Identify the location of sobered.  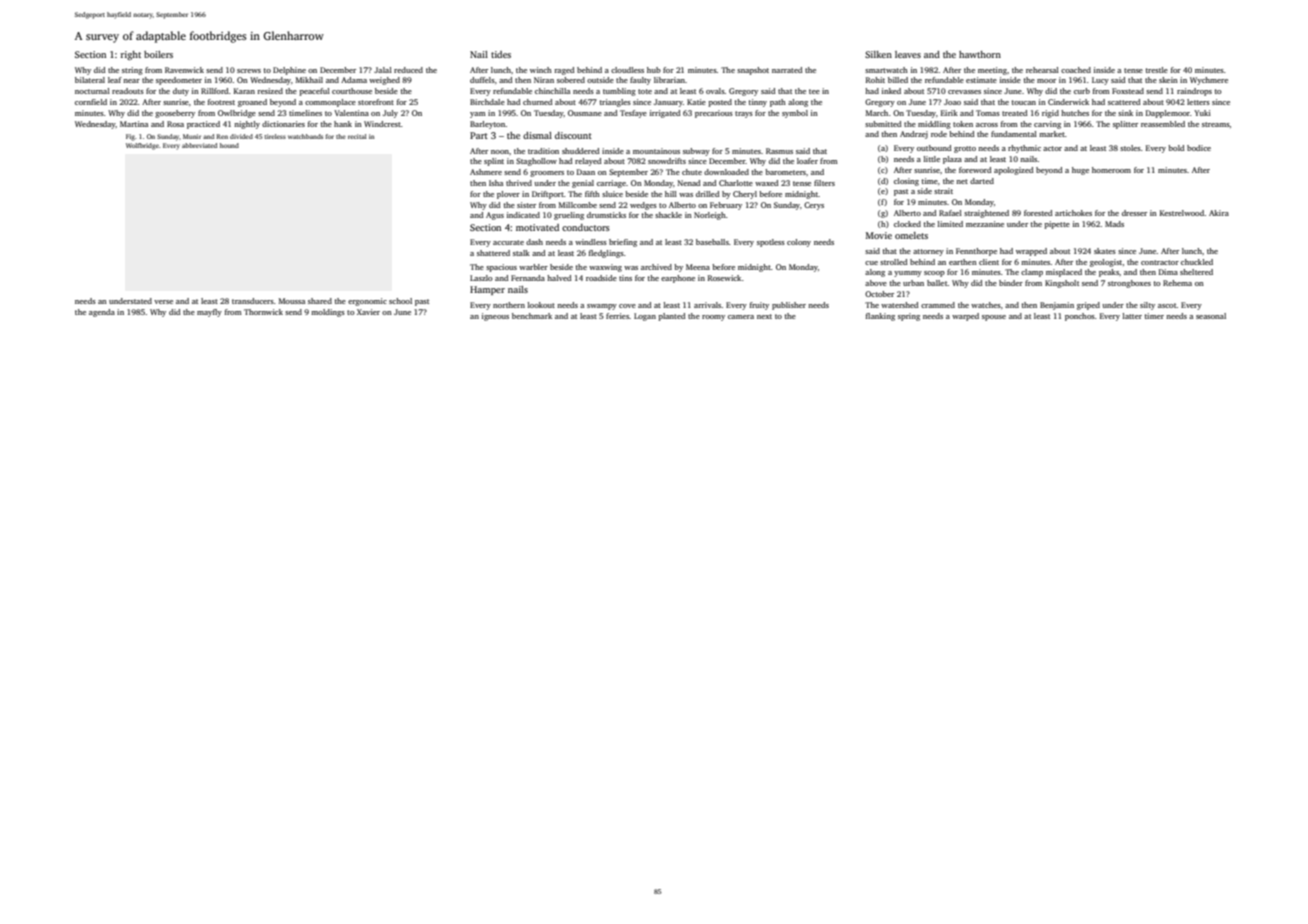
(571, 80).
